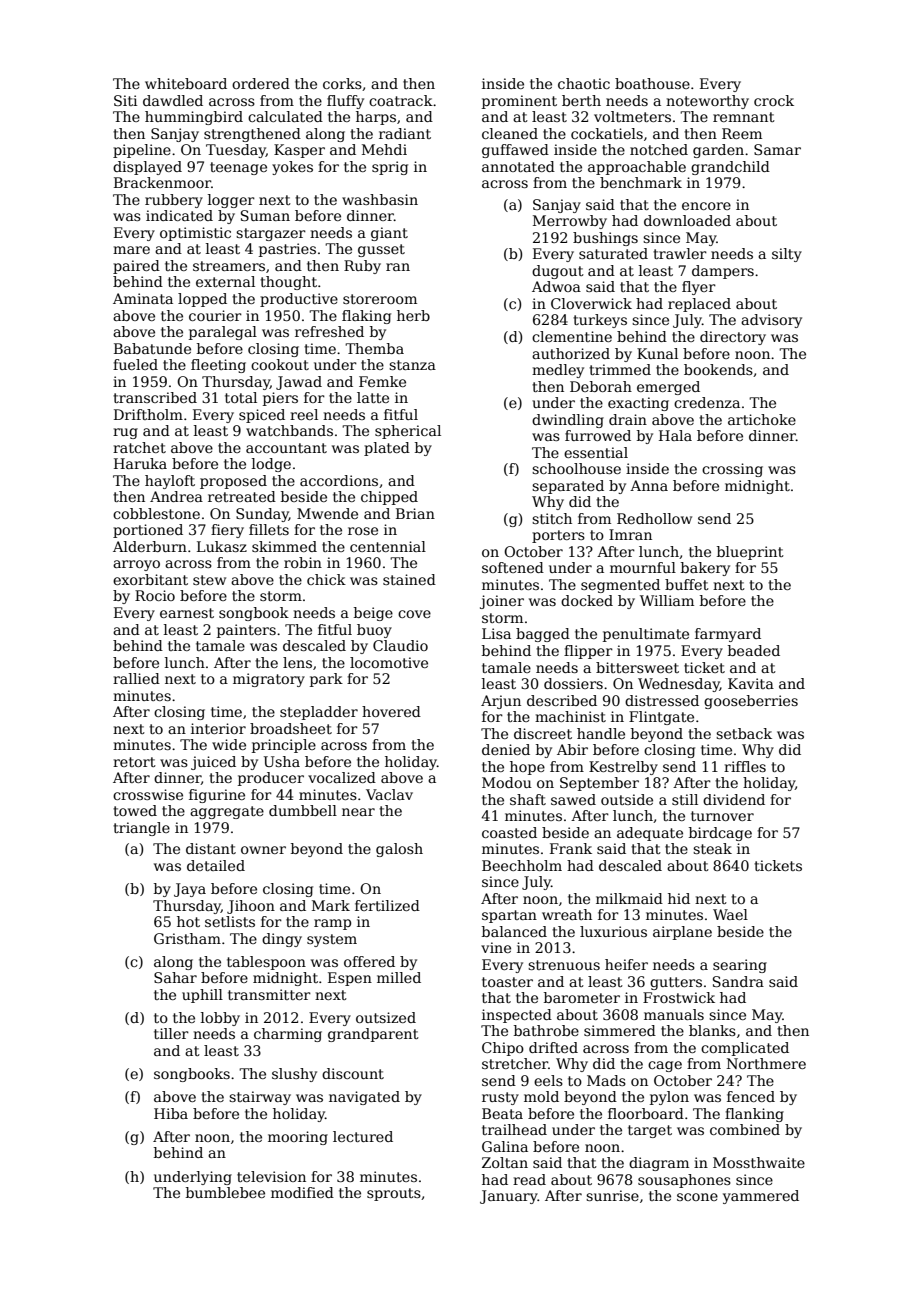 Image resolution: width=924 pixels, height=1308 pixels. I want to click on yammered, so click(761, 1197).
